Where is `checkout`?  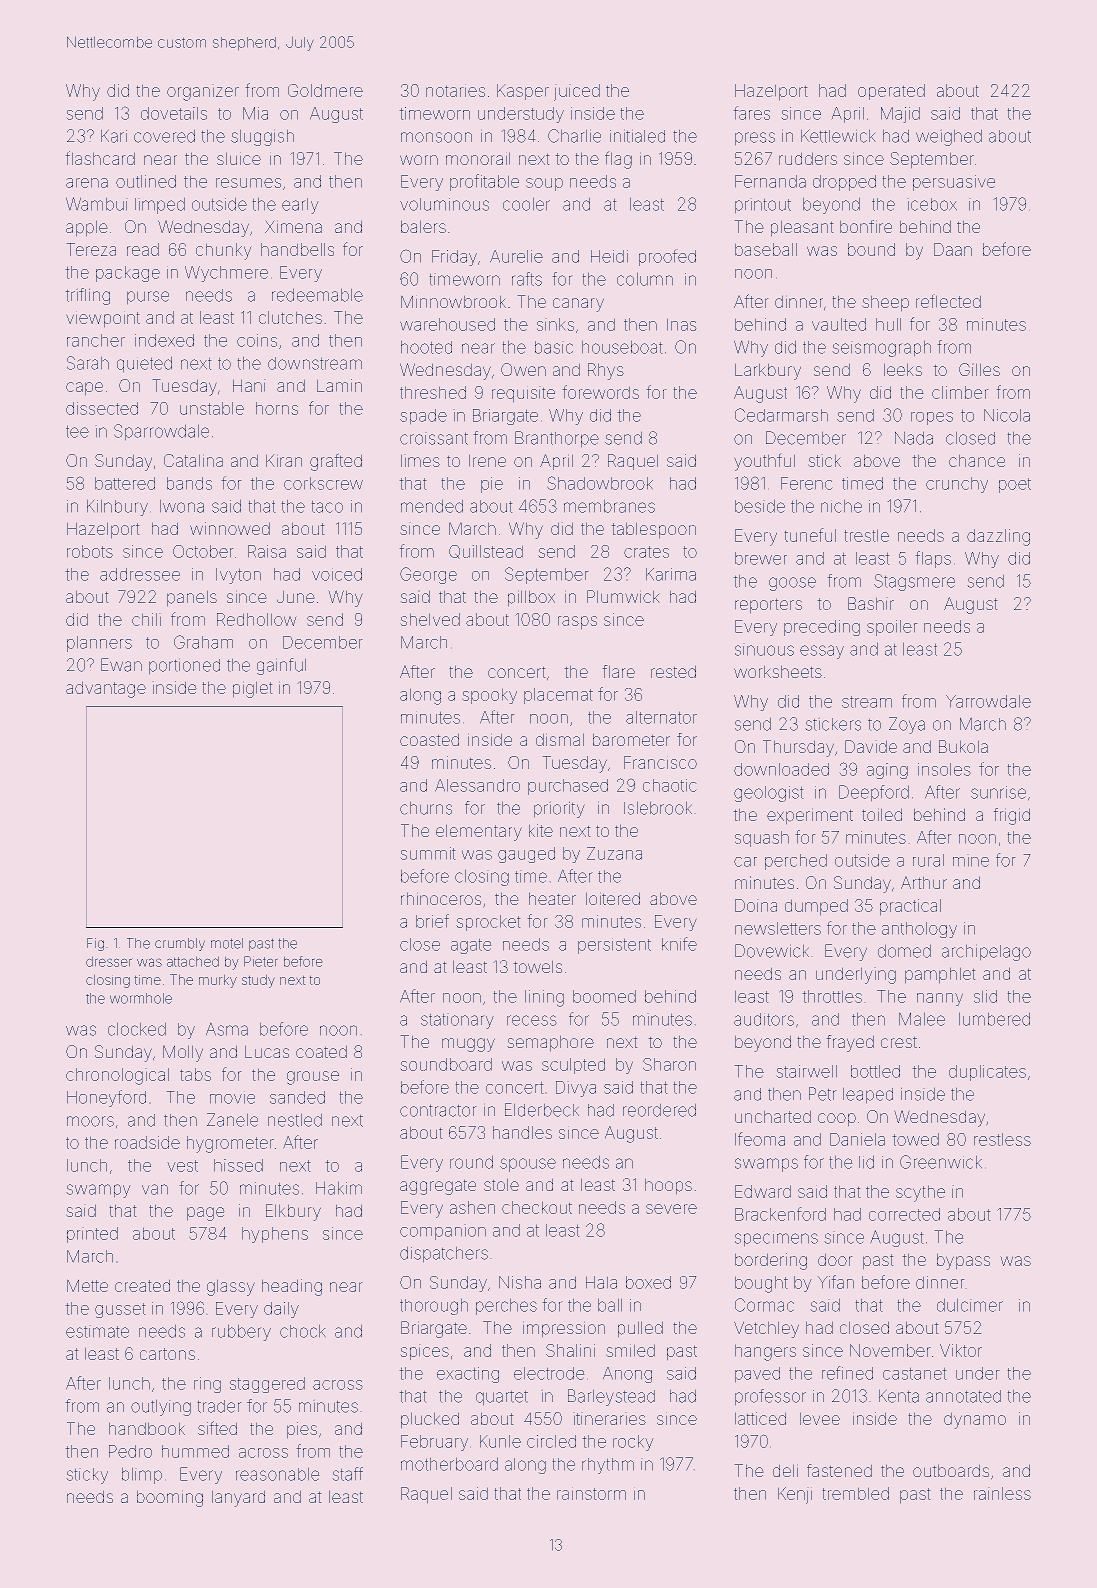 checkout is located at coordinates (537, 1207).
